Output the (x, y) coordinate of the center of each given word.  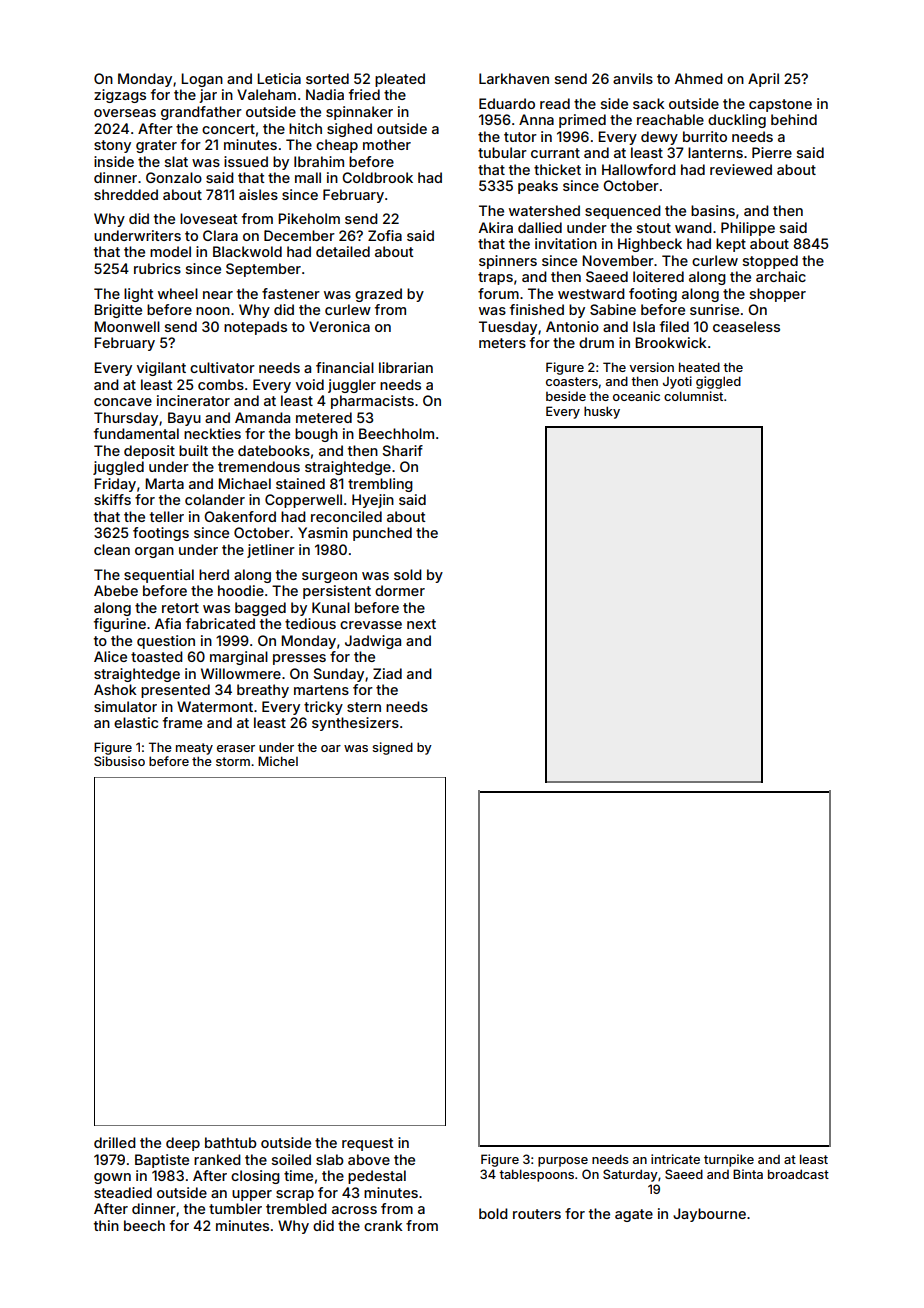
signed (392, 748)
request (368, 1144)
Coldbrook (377, 177)
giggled (718, 382)
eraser (236, 748)
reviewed (741, 169)
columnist (693, 396)
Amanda (262, 417)
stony (112, 146)
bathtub (231, 1142)
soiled (291, 1159)
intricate (675, 1159)
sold (408, 574)
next (421, 624)
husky (602, 412)
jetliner (271, 551)
